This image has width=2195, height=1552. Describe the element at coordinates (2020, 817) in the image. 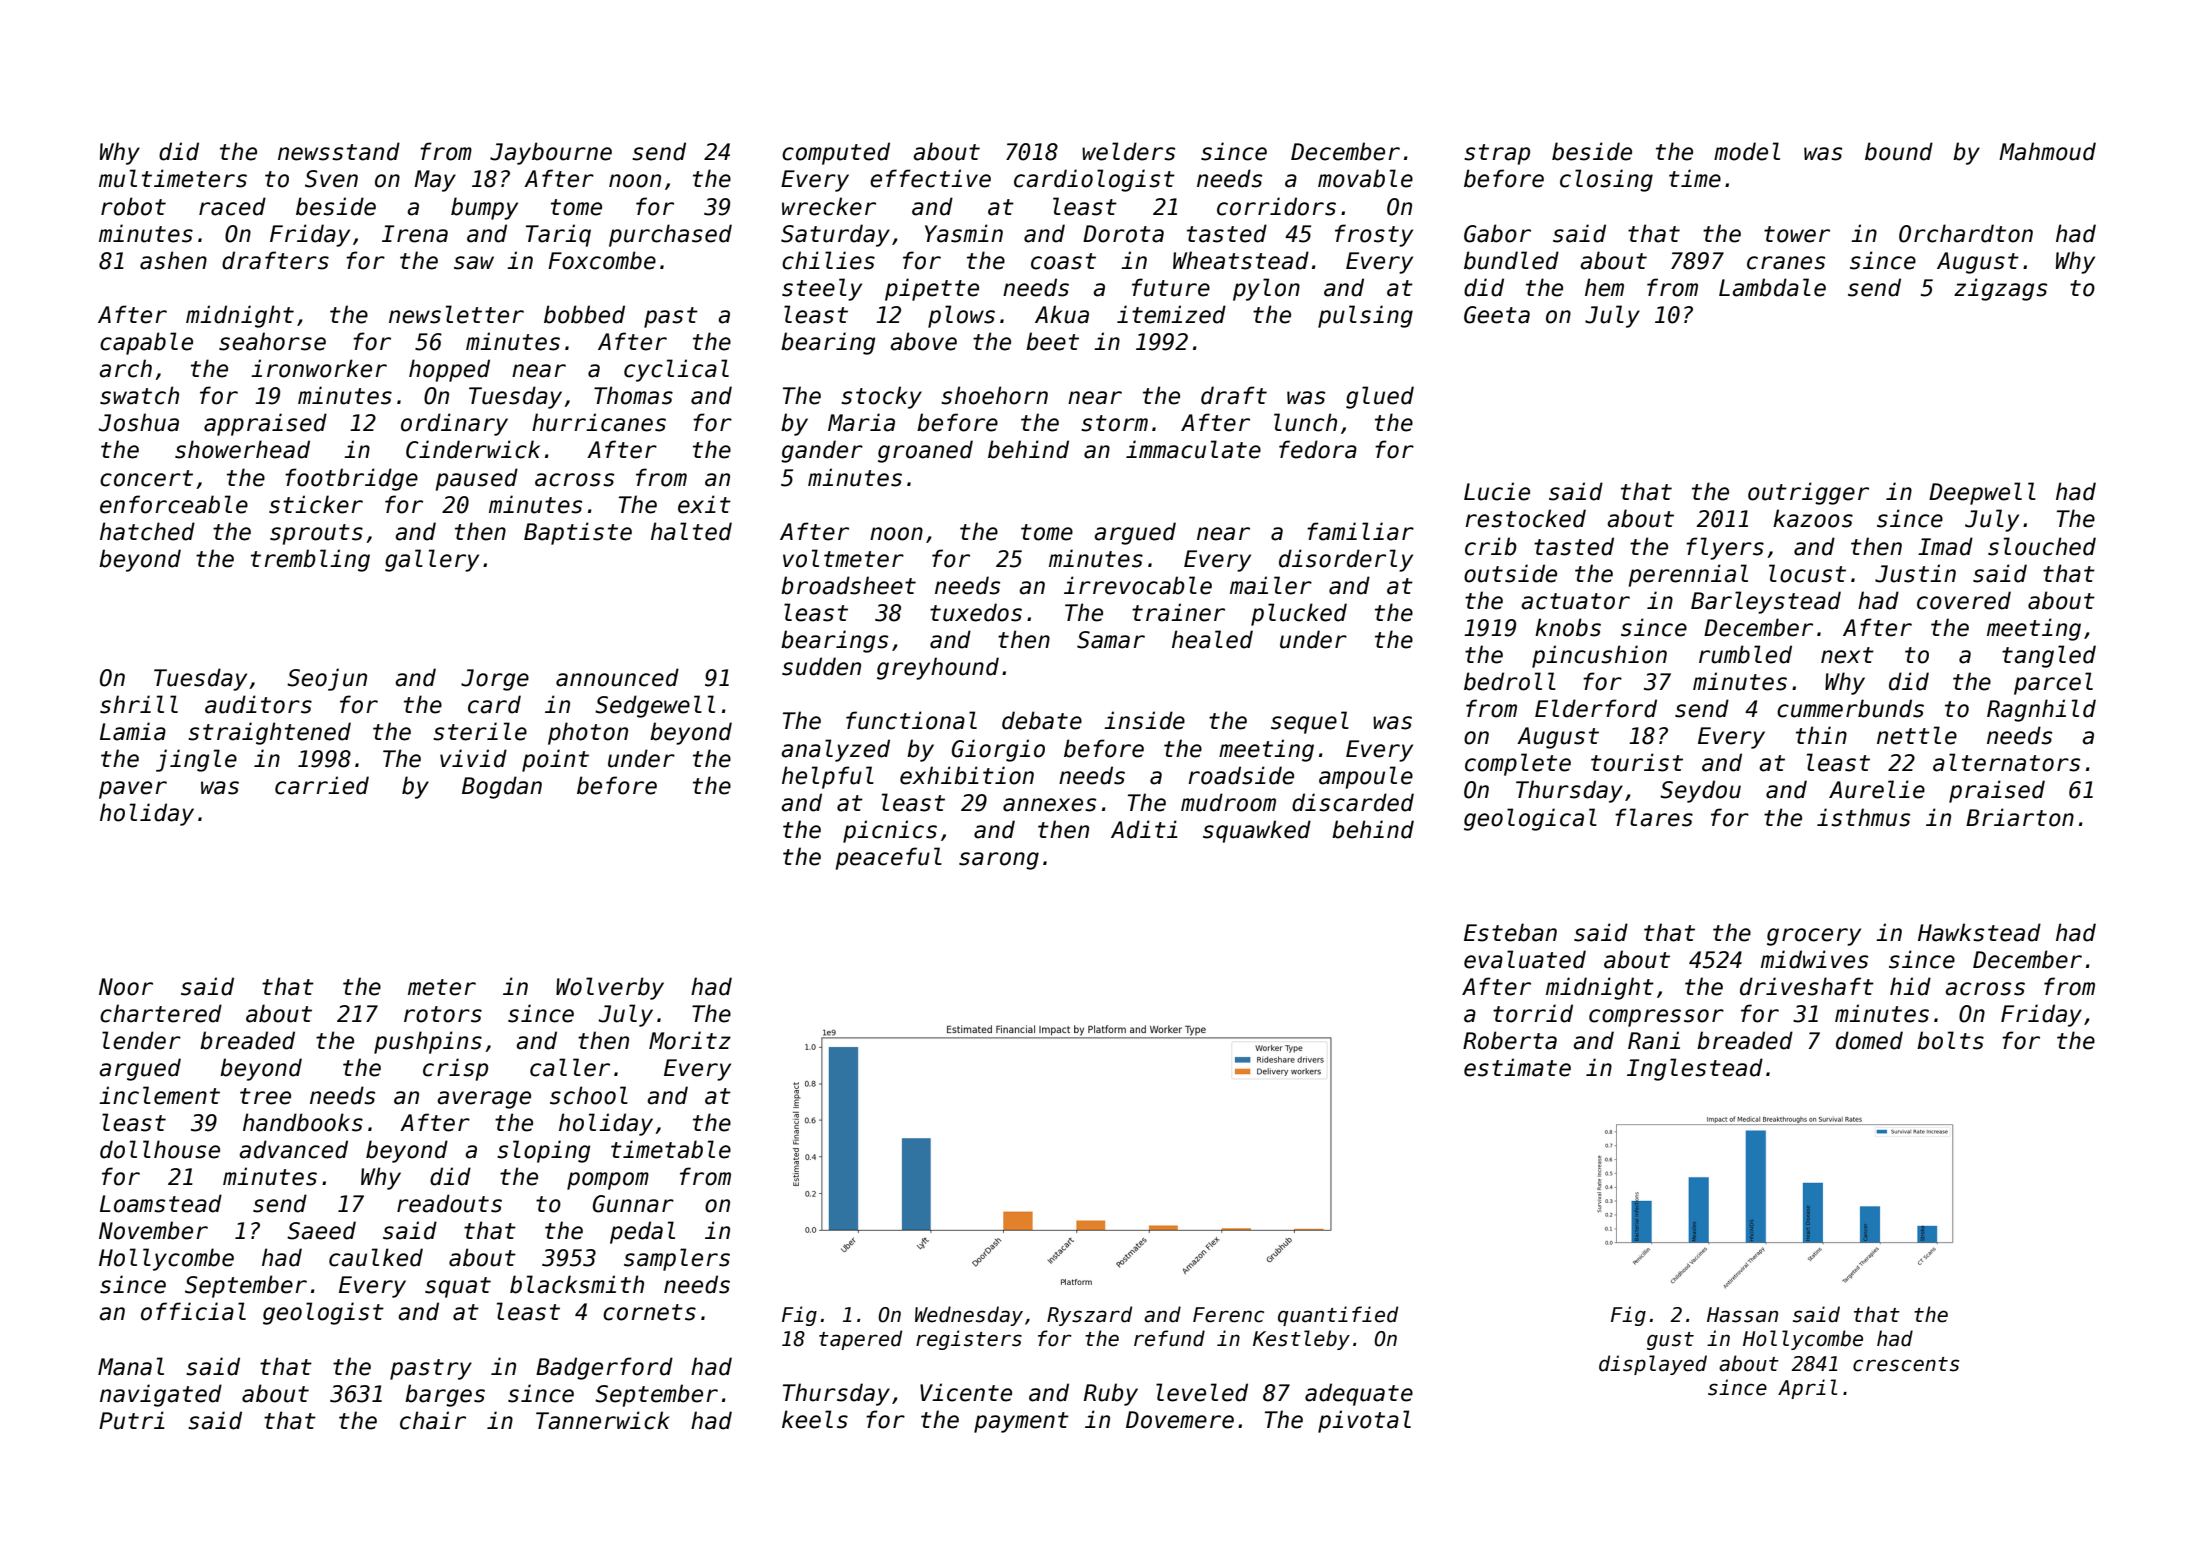

I see `Briarton` at that location.
